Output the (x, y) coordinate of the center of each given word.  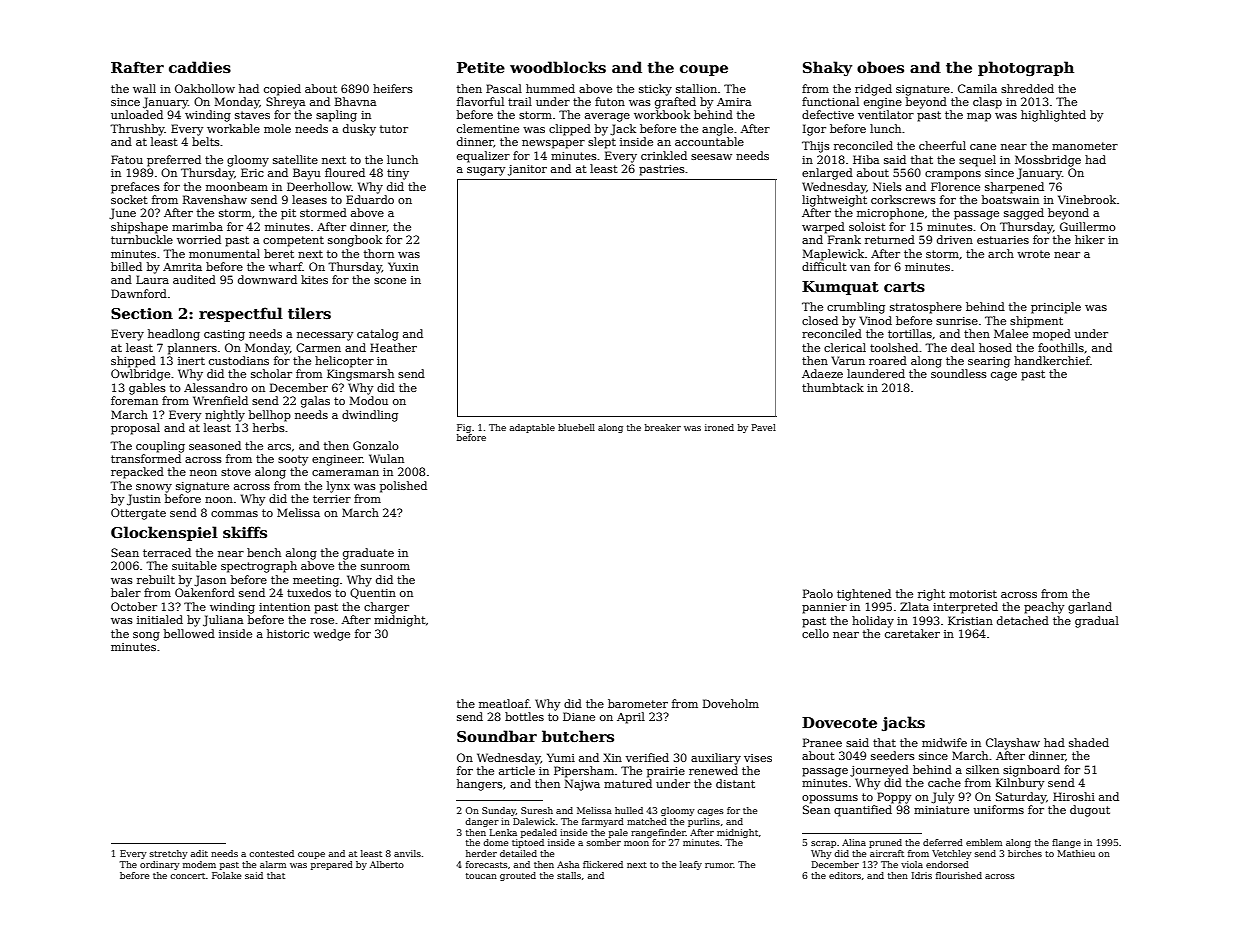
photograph (1026, 68)
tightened (864, 595)
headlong (174, 335)
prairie (666, 772)
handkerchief (1052, 360)
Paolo (818, 593)
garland (1090, 608)
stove (236, 472)
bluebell (576, 427)
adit (199, 853)
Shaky (827, 68)
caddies (200, 67)
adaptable (532, 428)
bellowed (189, 633)
